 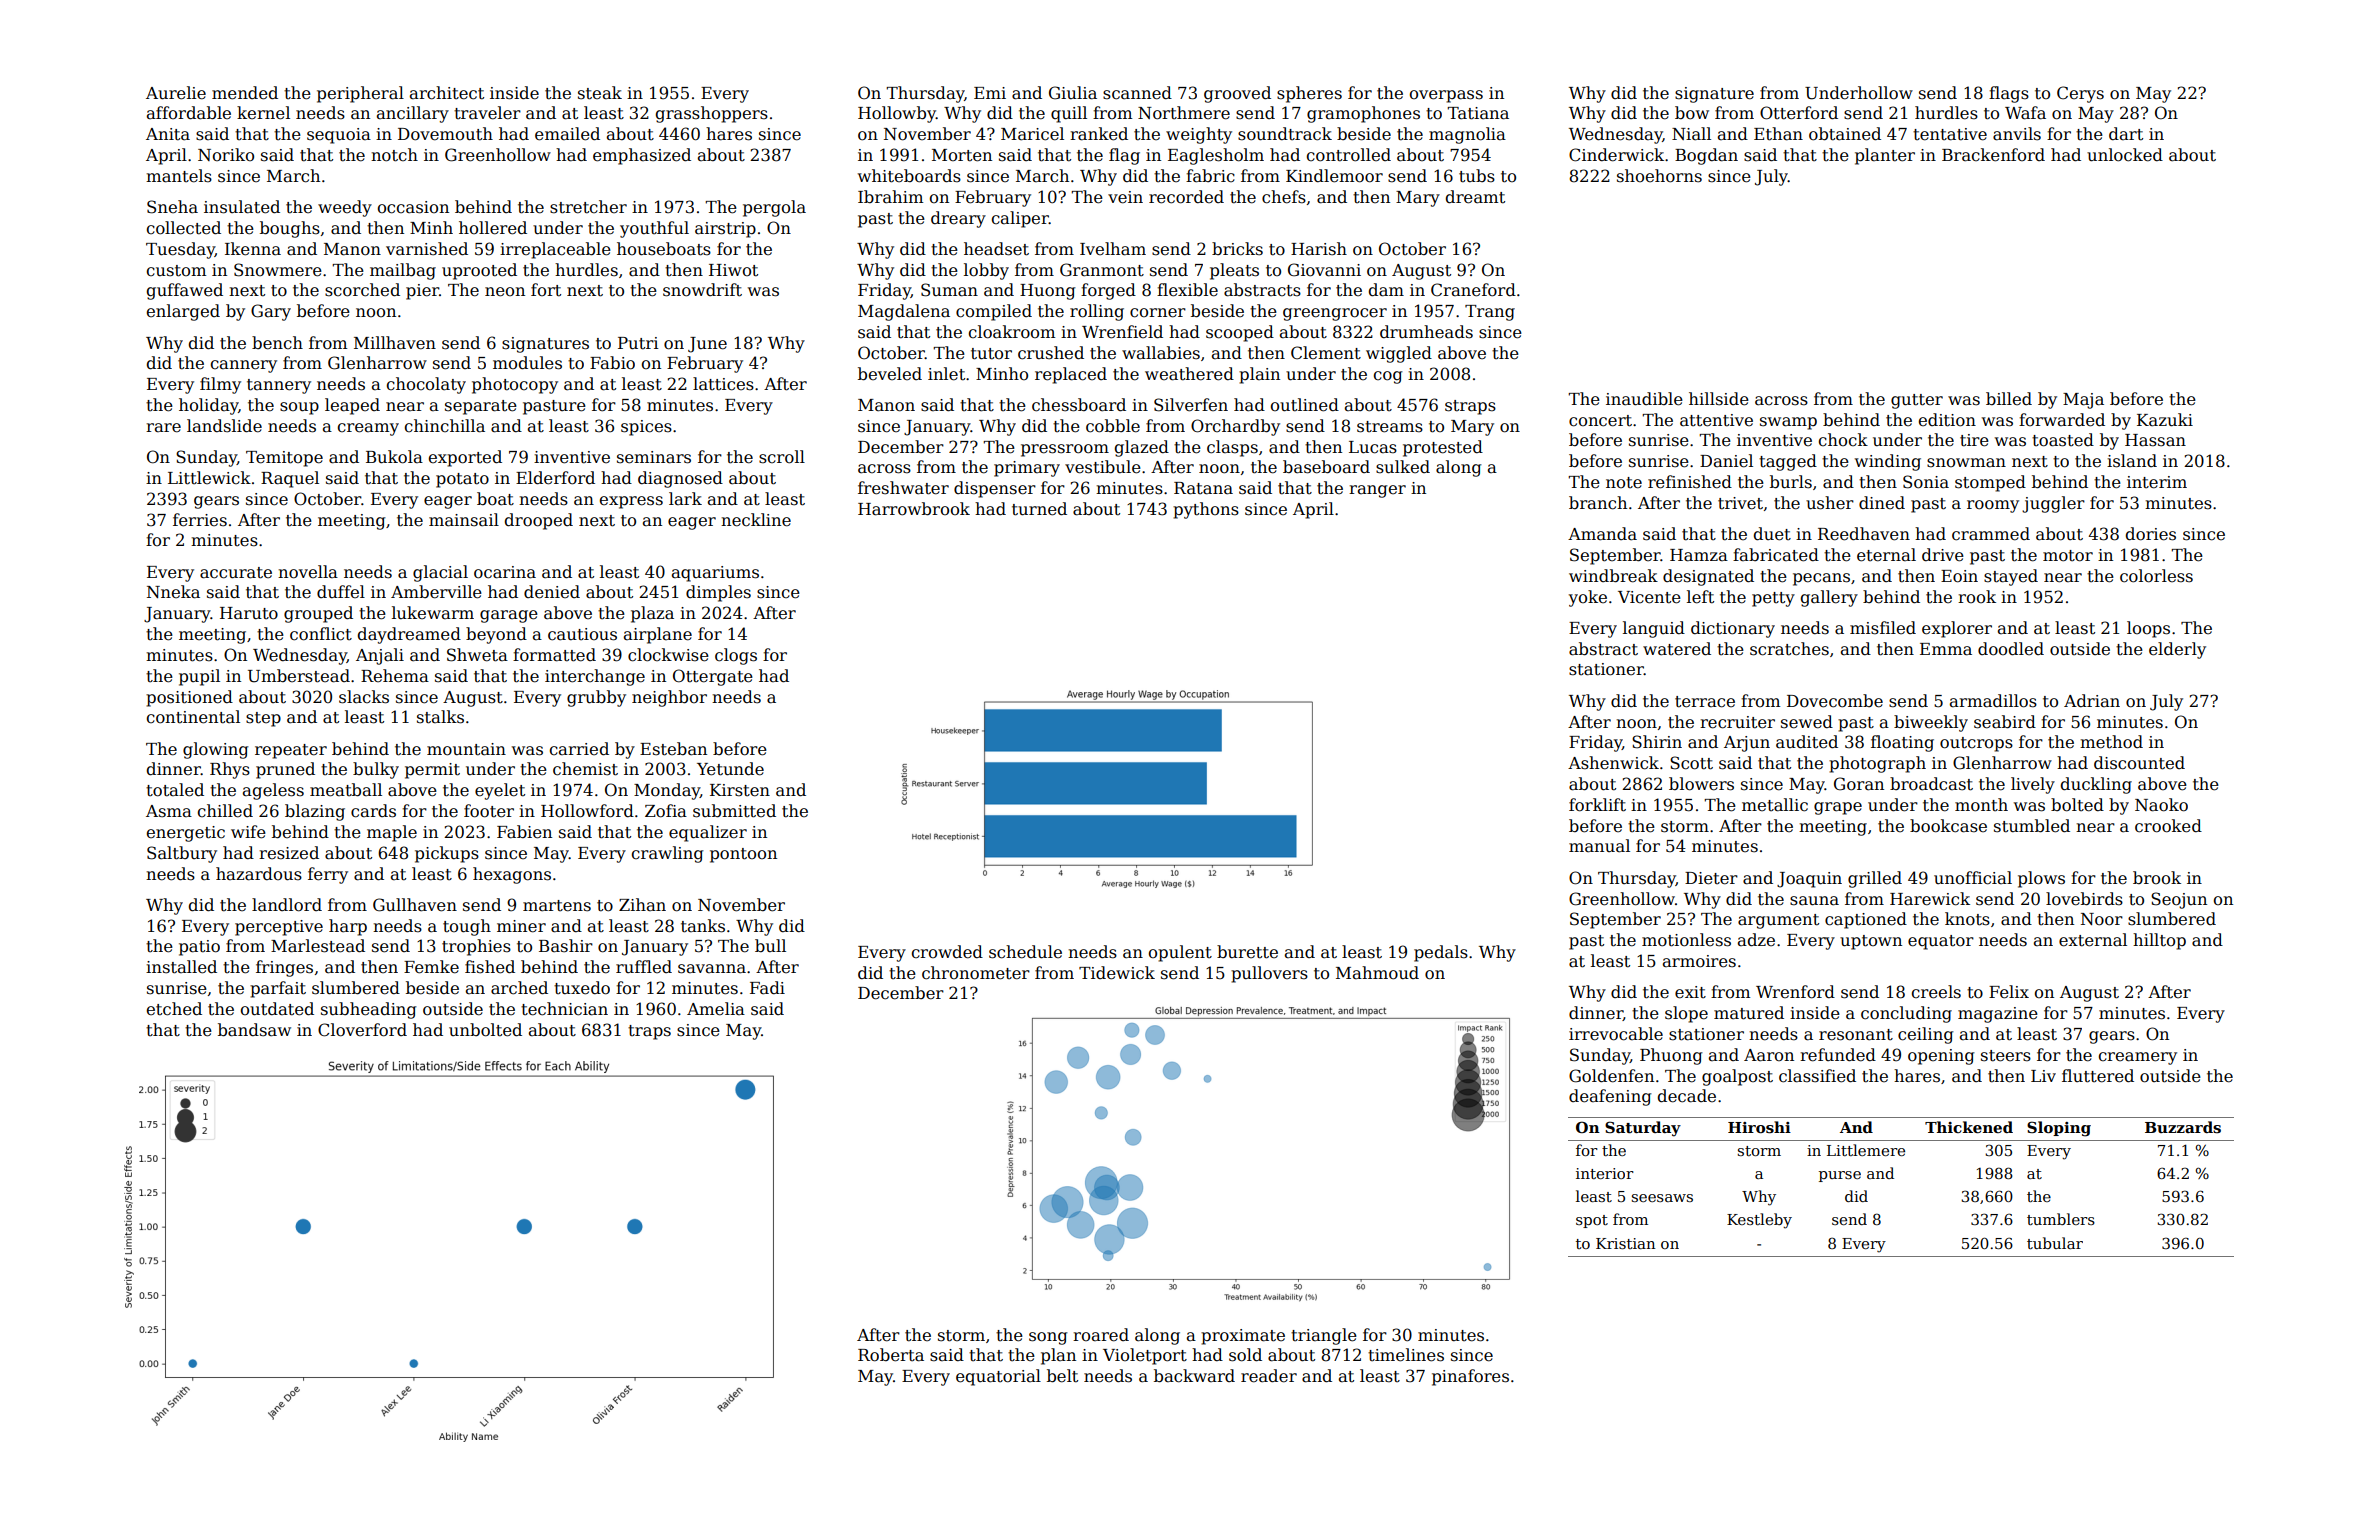 What do you see at coordinates (394, 457) in the screenshot?
I see `Bukola` at bounding box center [394, 457].
